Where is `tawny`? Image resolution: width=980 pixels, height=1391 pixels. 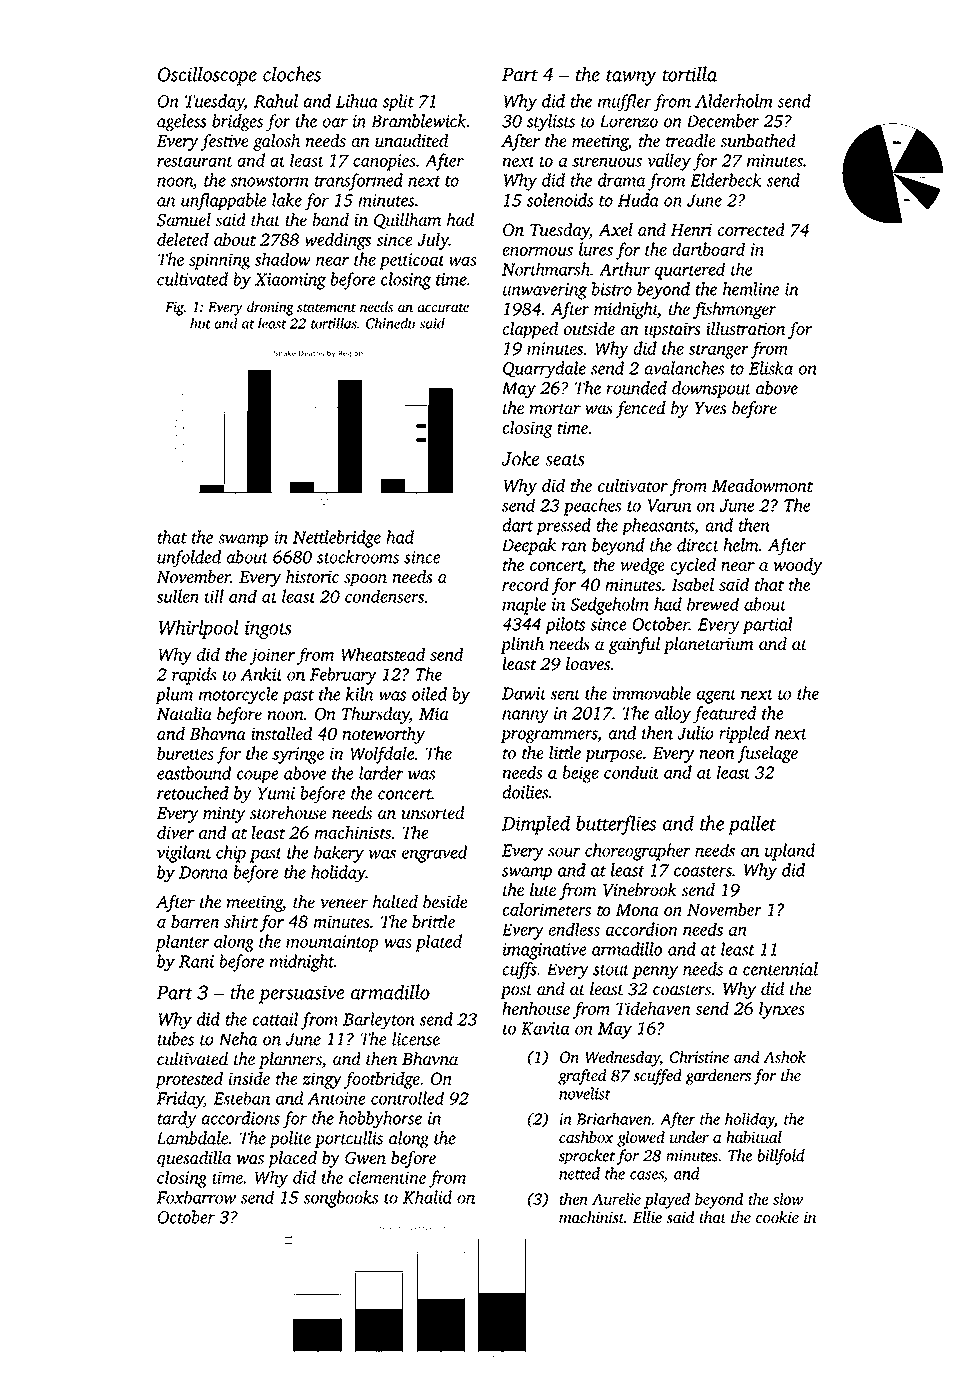
tawny is located at coordinates (631, 77).
